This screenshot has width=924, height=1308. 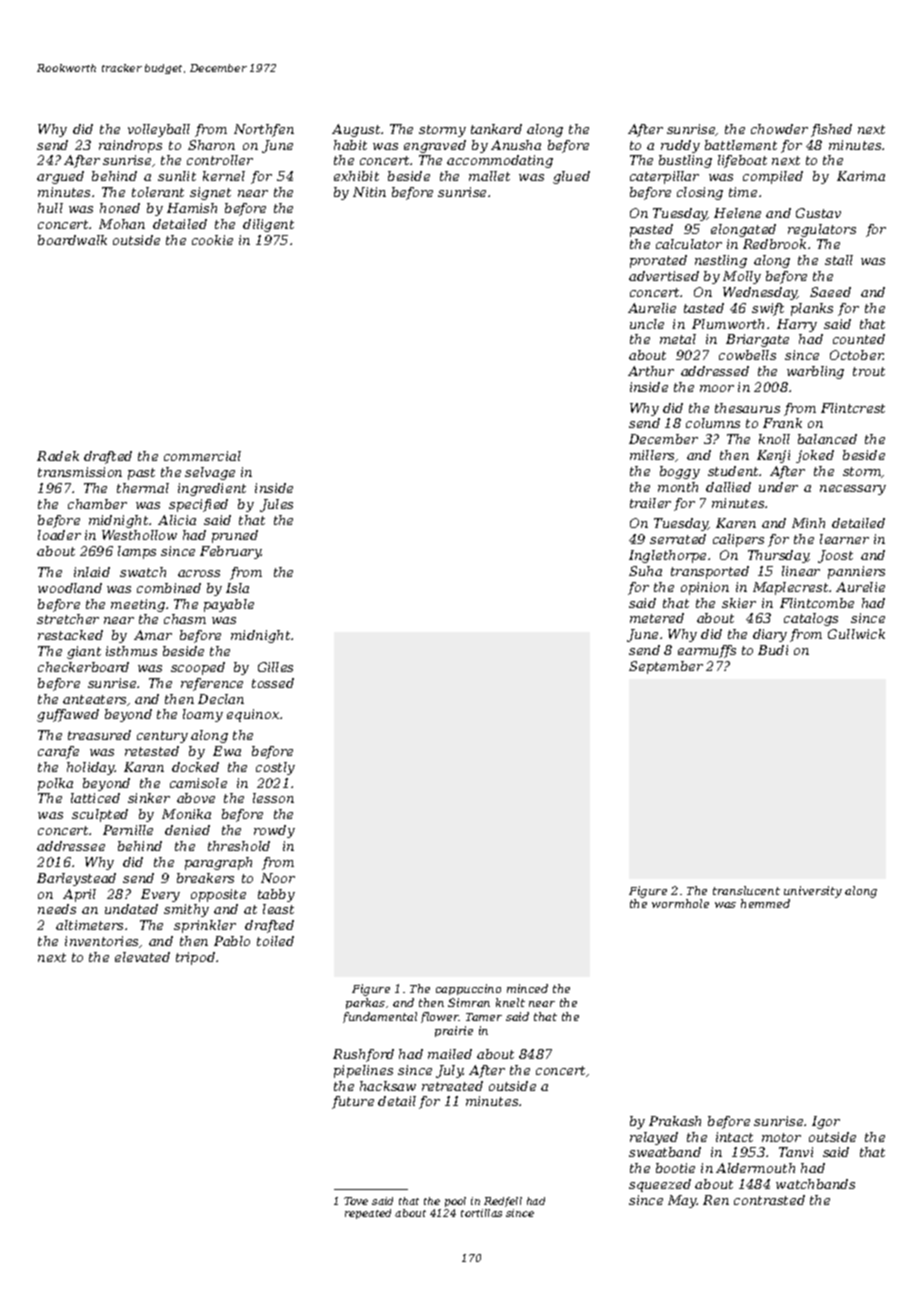 What do you see at coordinates (137, 552) in the screenshot?
I see `lamps` at bounding box center [137, 552].
